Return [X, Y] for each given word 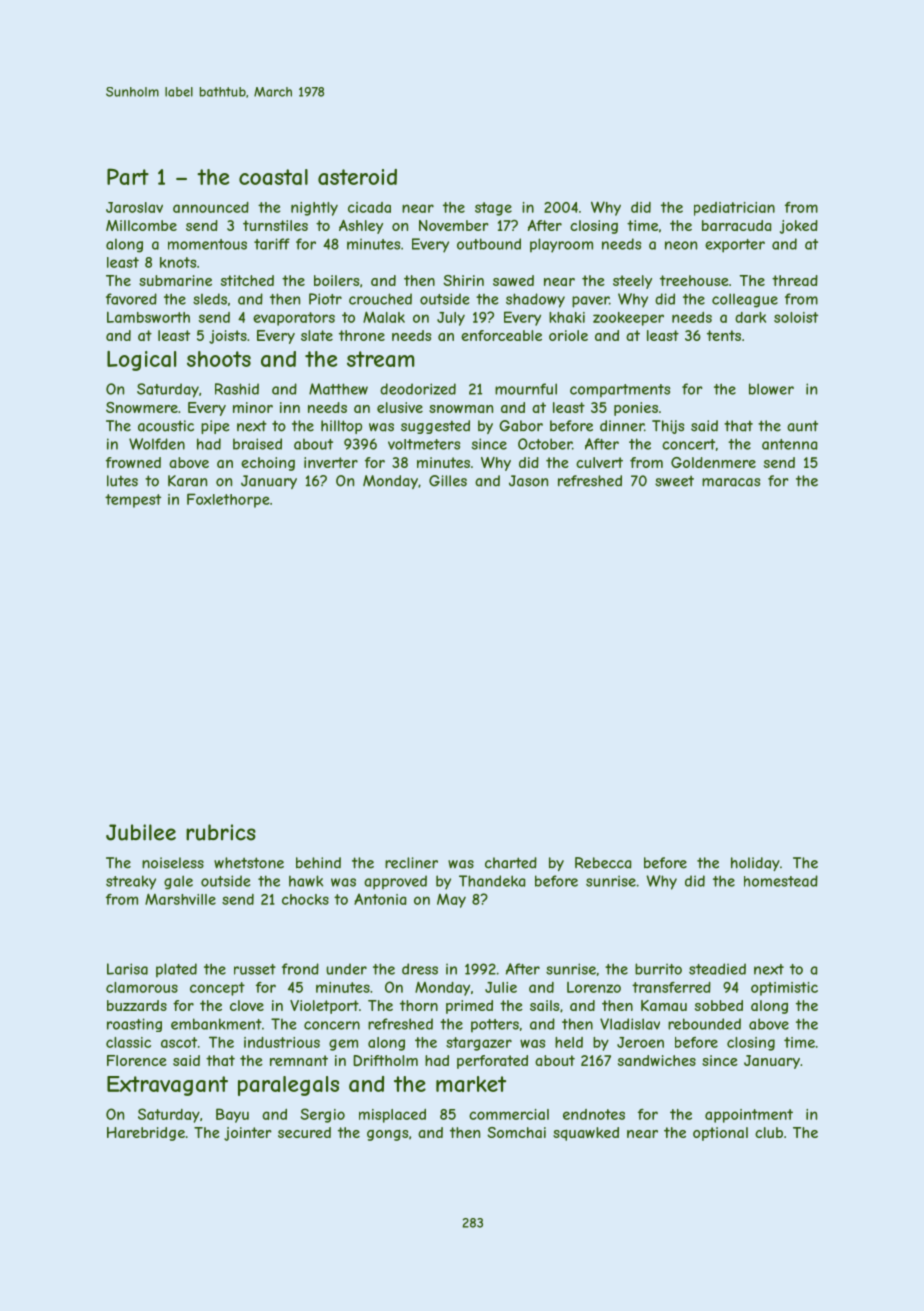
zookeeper [628, 319]
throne [362, 335]
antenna [789, 444]
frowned [133, 462]
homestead [781, 881]
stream [380, 359]
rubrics [221, 832]
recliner [411, 863]
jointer [248, 1134]
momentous [207, 244]
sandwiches [657, 1060]
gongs [387, 1135]
